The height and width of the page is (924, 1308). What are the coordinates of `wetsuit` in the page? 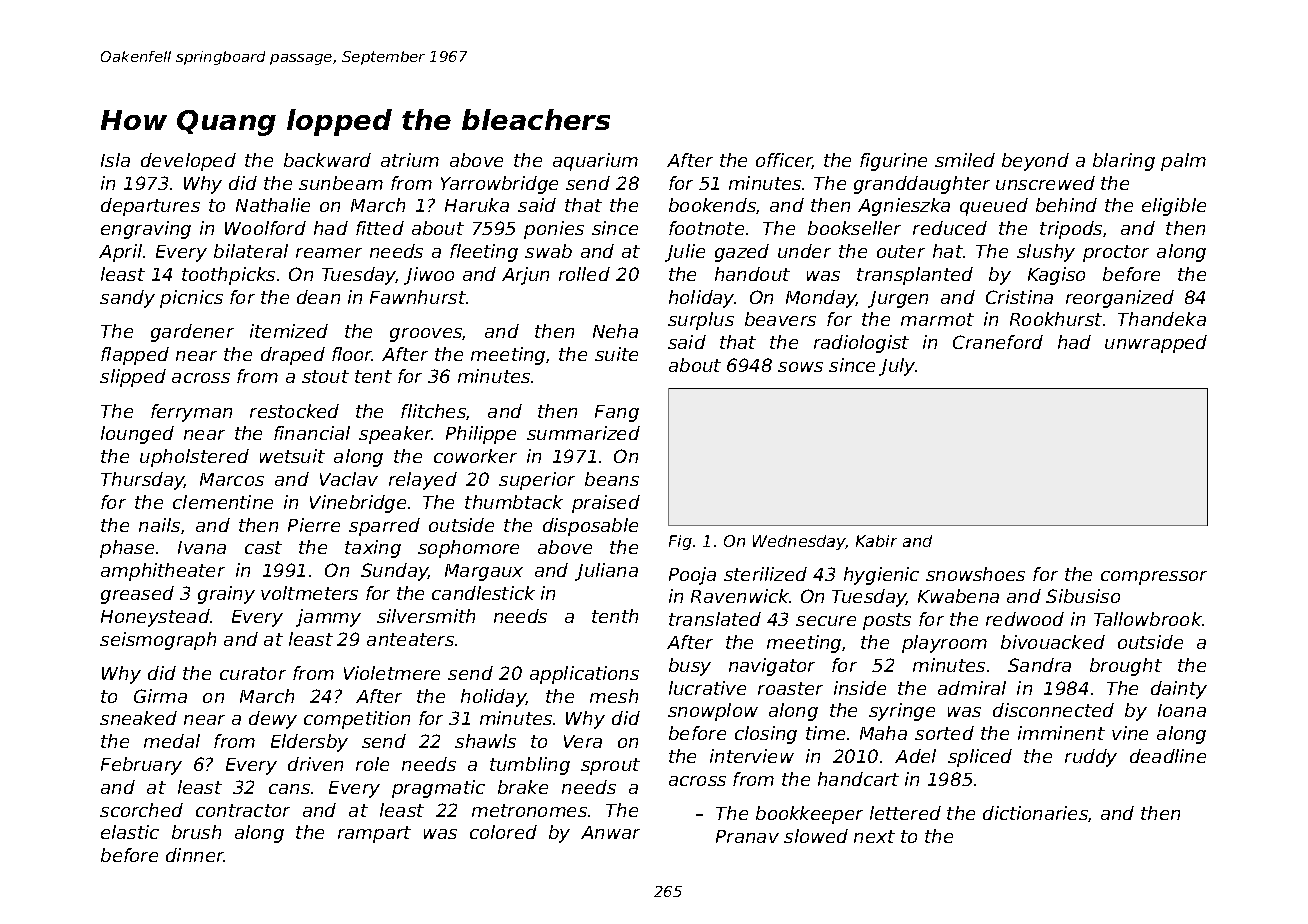 It's located at (292, 456).
